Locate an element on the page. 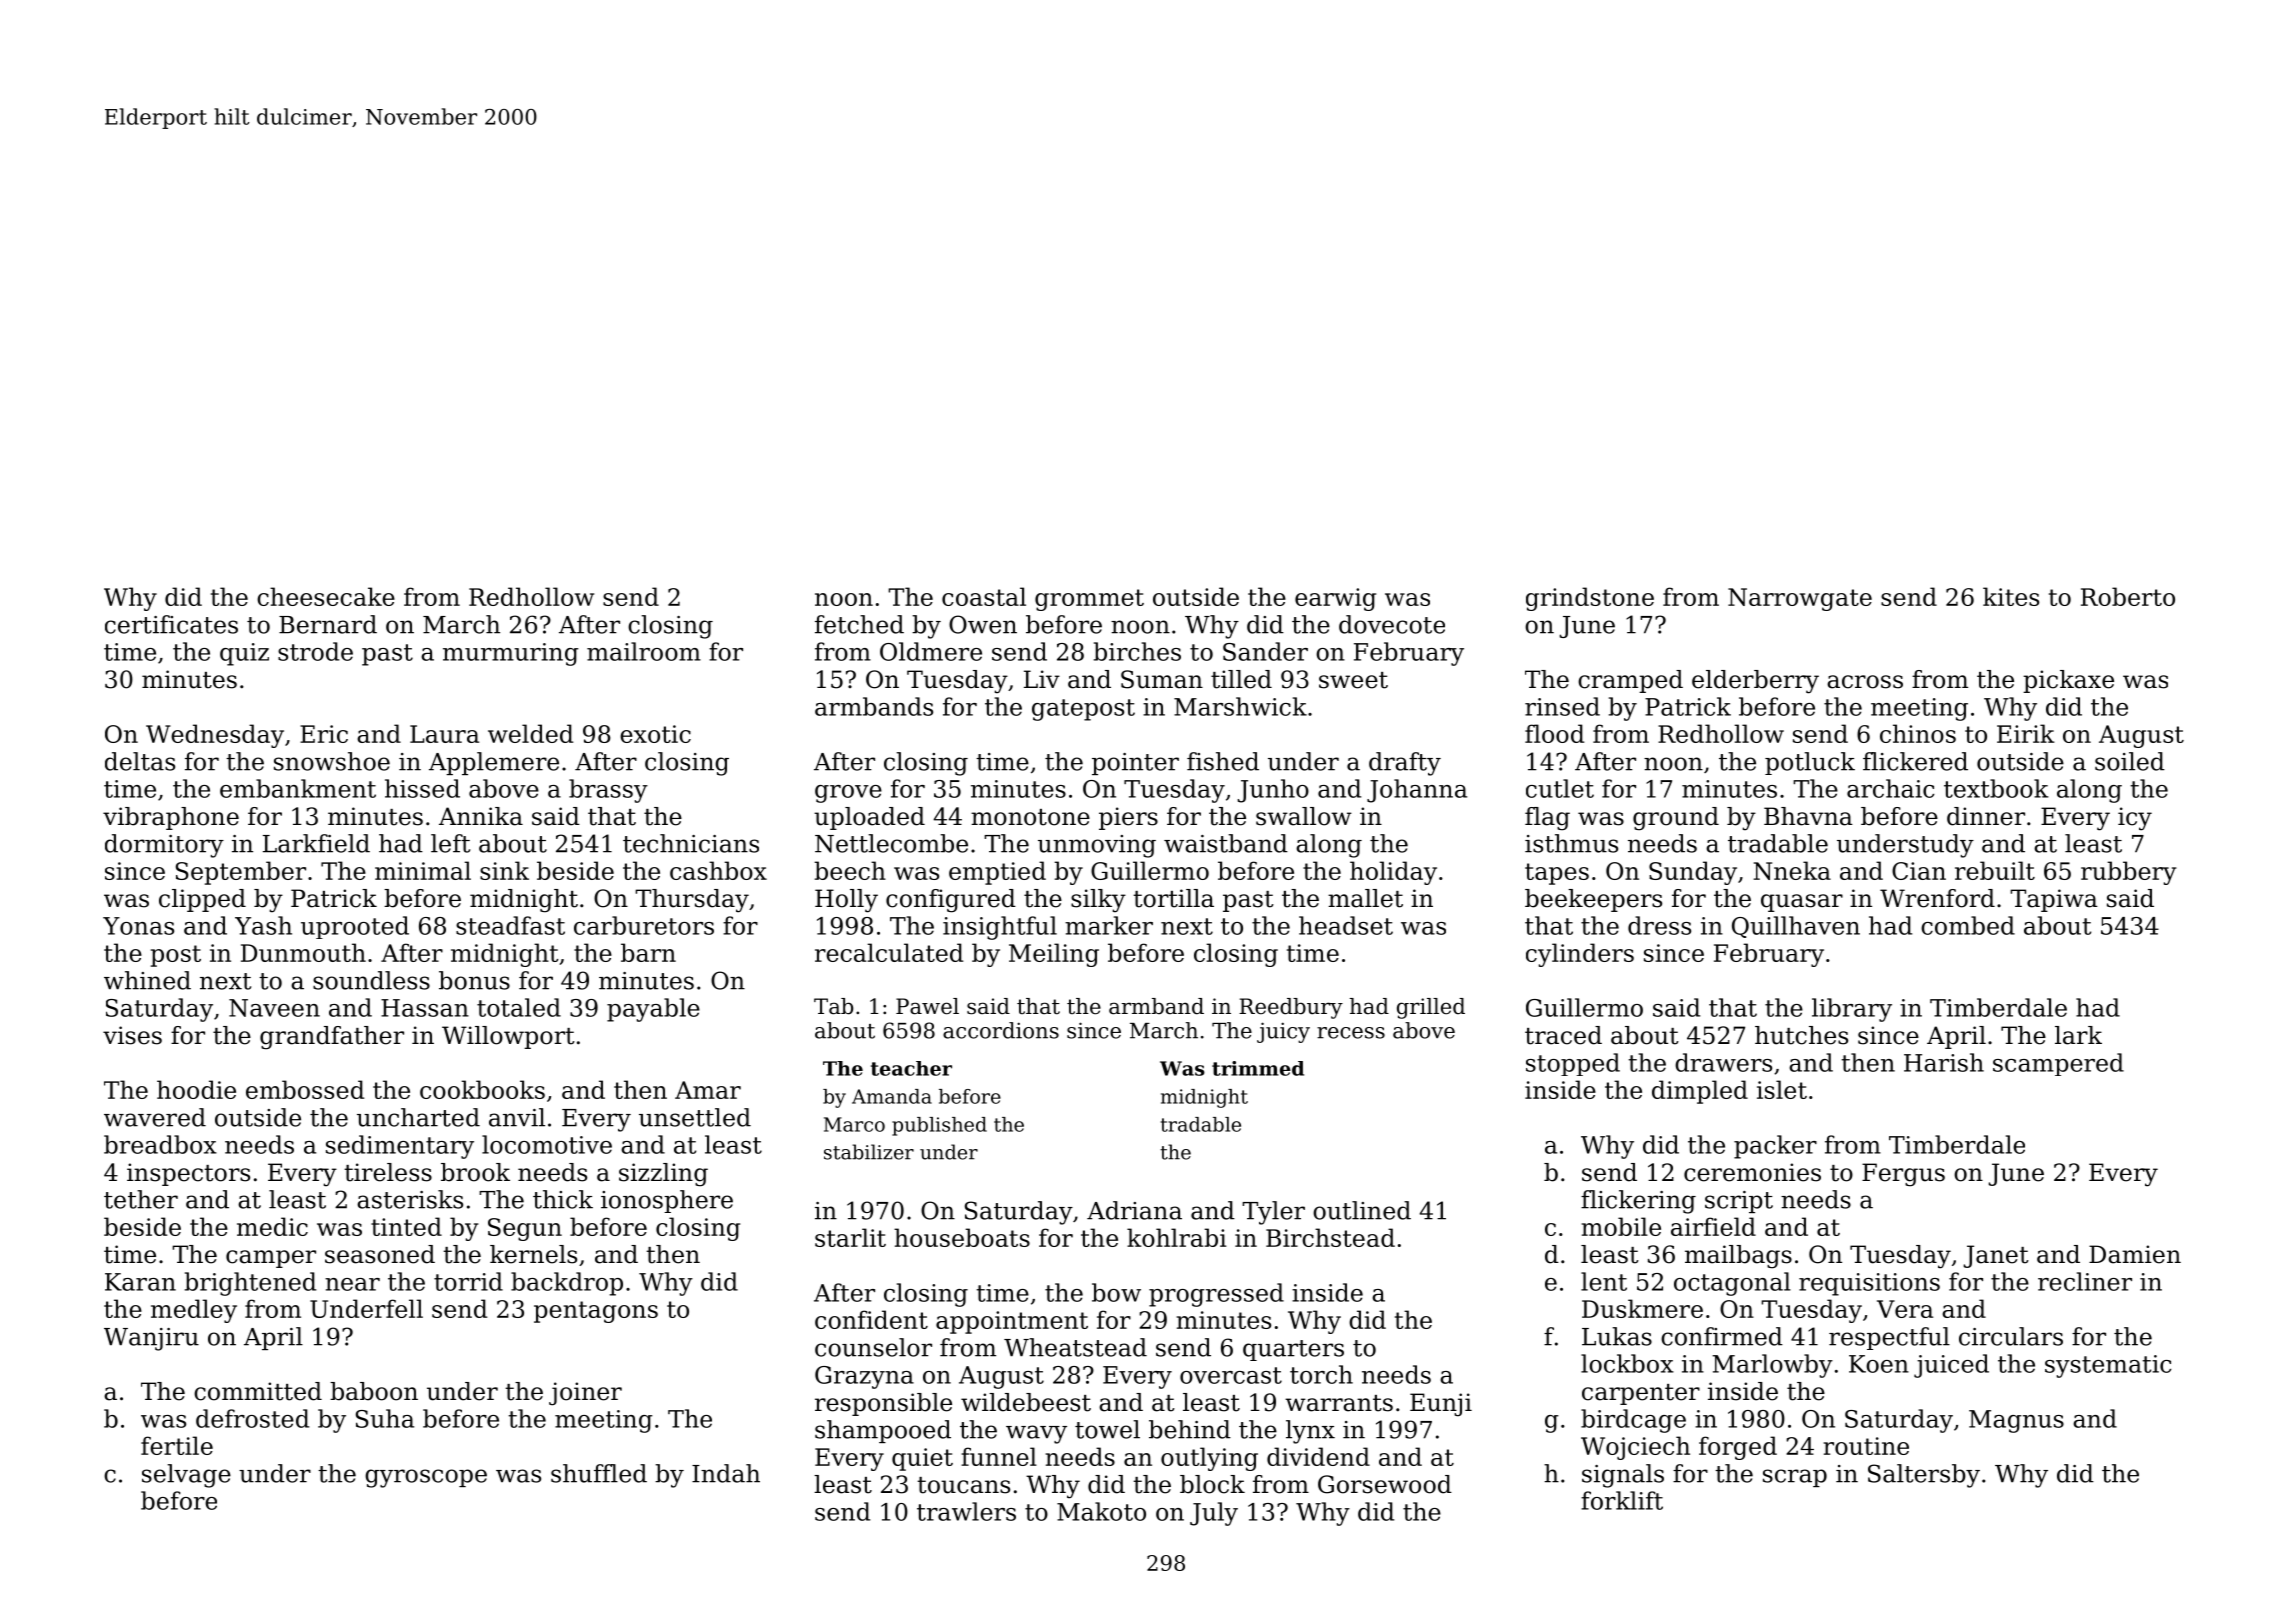 The image size is (2292, 1620). dormitory is located at coordinates (164, 846).
